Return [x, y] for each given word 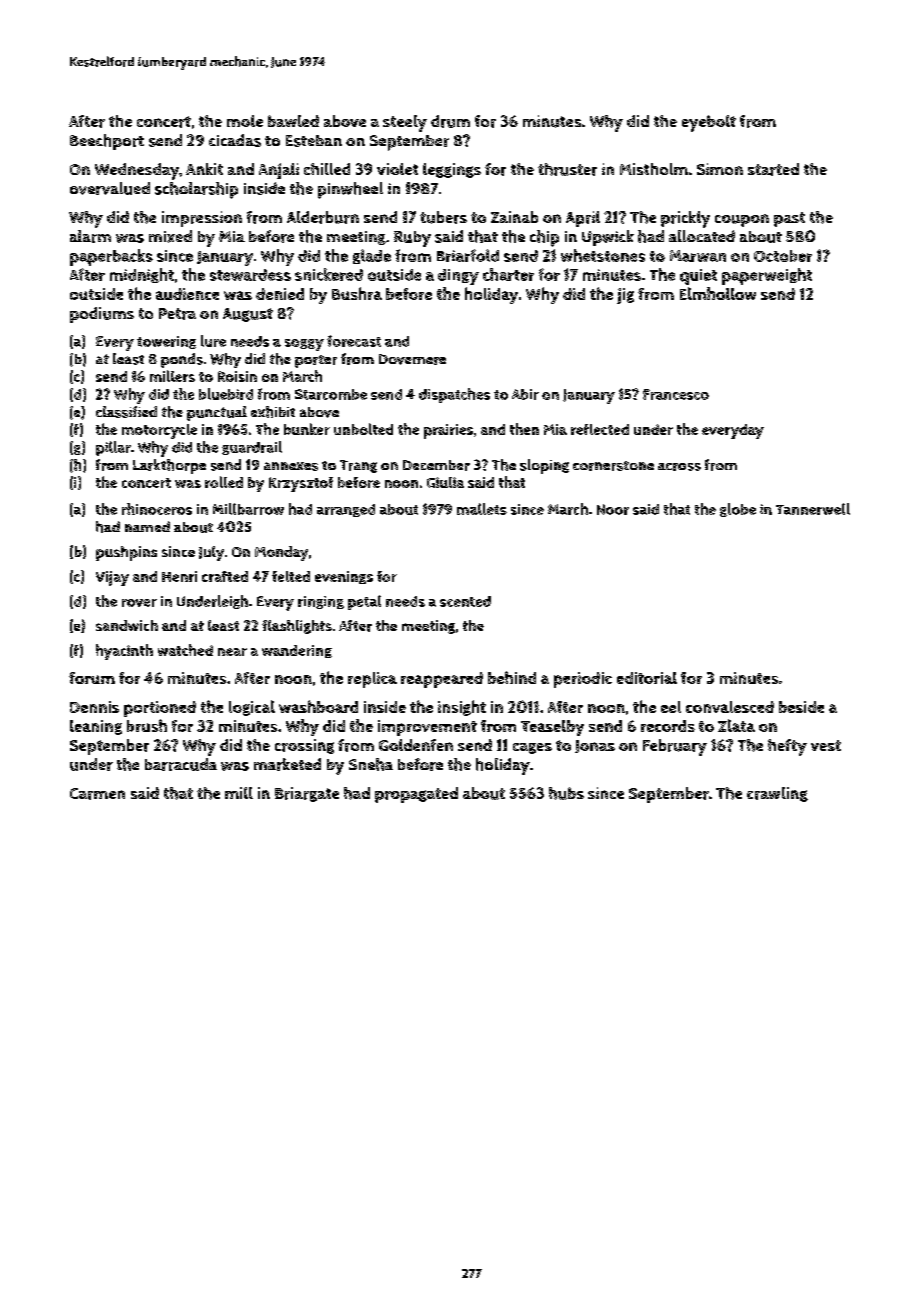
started [773, 169]
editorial [647, 678]
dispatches [454, 395]
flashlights [297, 627]
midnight [142, 275]
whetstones [603, 255]
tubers [443, 217]
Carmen [97, 794]
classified [126, 412]
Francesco [676, 394]
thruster [567, 169]
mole [245, 121]
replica [372, 680]
